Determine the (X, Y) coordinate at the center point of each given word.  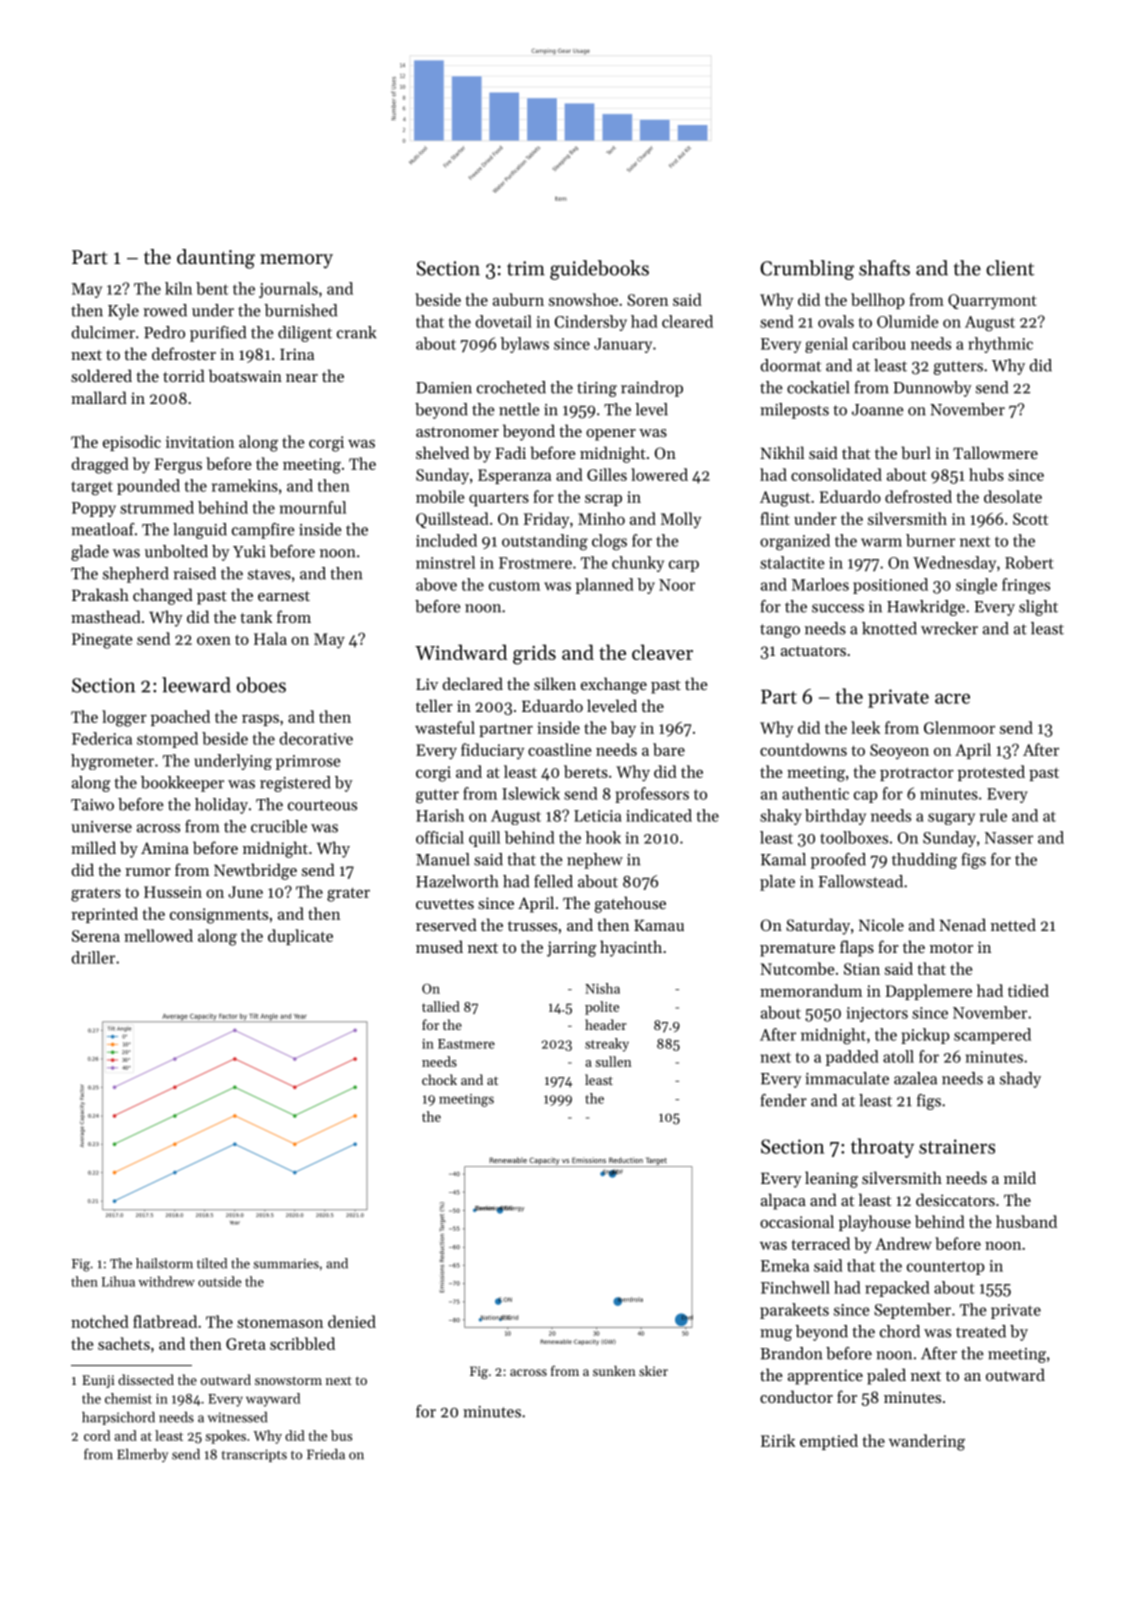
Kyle (123, 312)
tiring (597, 389)
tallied (441, 1006)
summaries (286, 1264)
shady (1020, 1080)
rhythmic (1000, 345)
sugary (951, 819)
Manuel (442, 859)
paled (886, 1376)
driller (93, 957)
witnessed (237, 1417)
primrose (308, 762)
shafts (884, 268)
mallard (99, 397)
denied (352, 1321)
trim (526, 268)
